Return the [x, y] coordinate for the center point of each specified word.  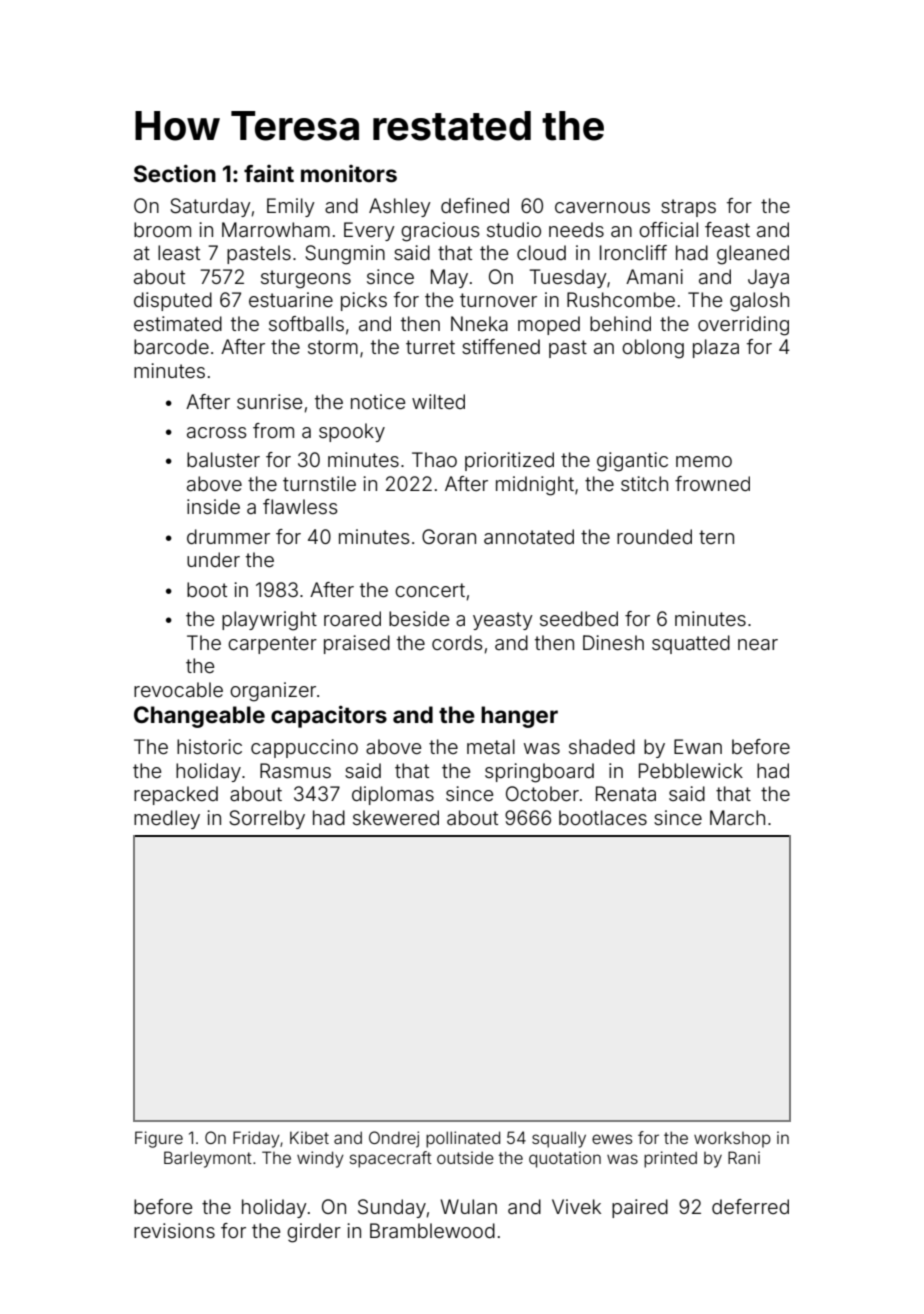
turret [430, 347]
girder [314, 1233]
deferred [750, 1206]
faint [269, 173]
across [216, 432]
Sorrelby [267, 819]
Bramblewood [432, 1230]
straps [688, 208]
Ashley [400, 207]
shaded [602, 746]
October [542, 793]
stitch [644, 483]
